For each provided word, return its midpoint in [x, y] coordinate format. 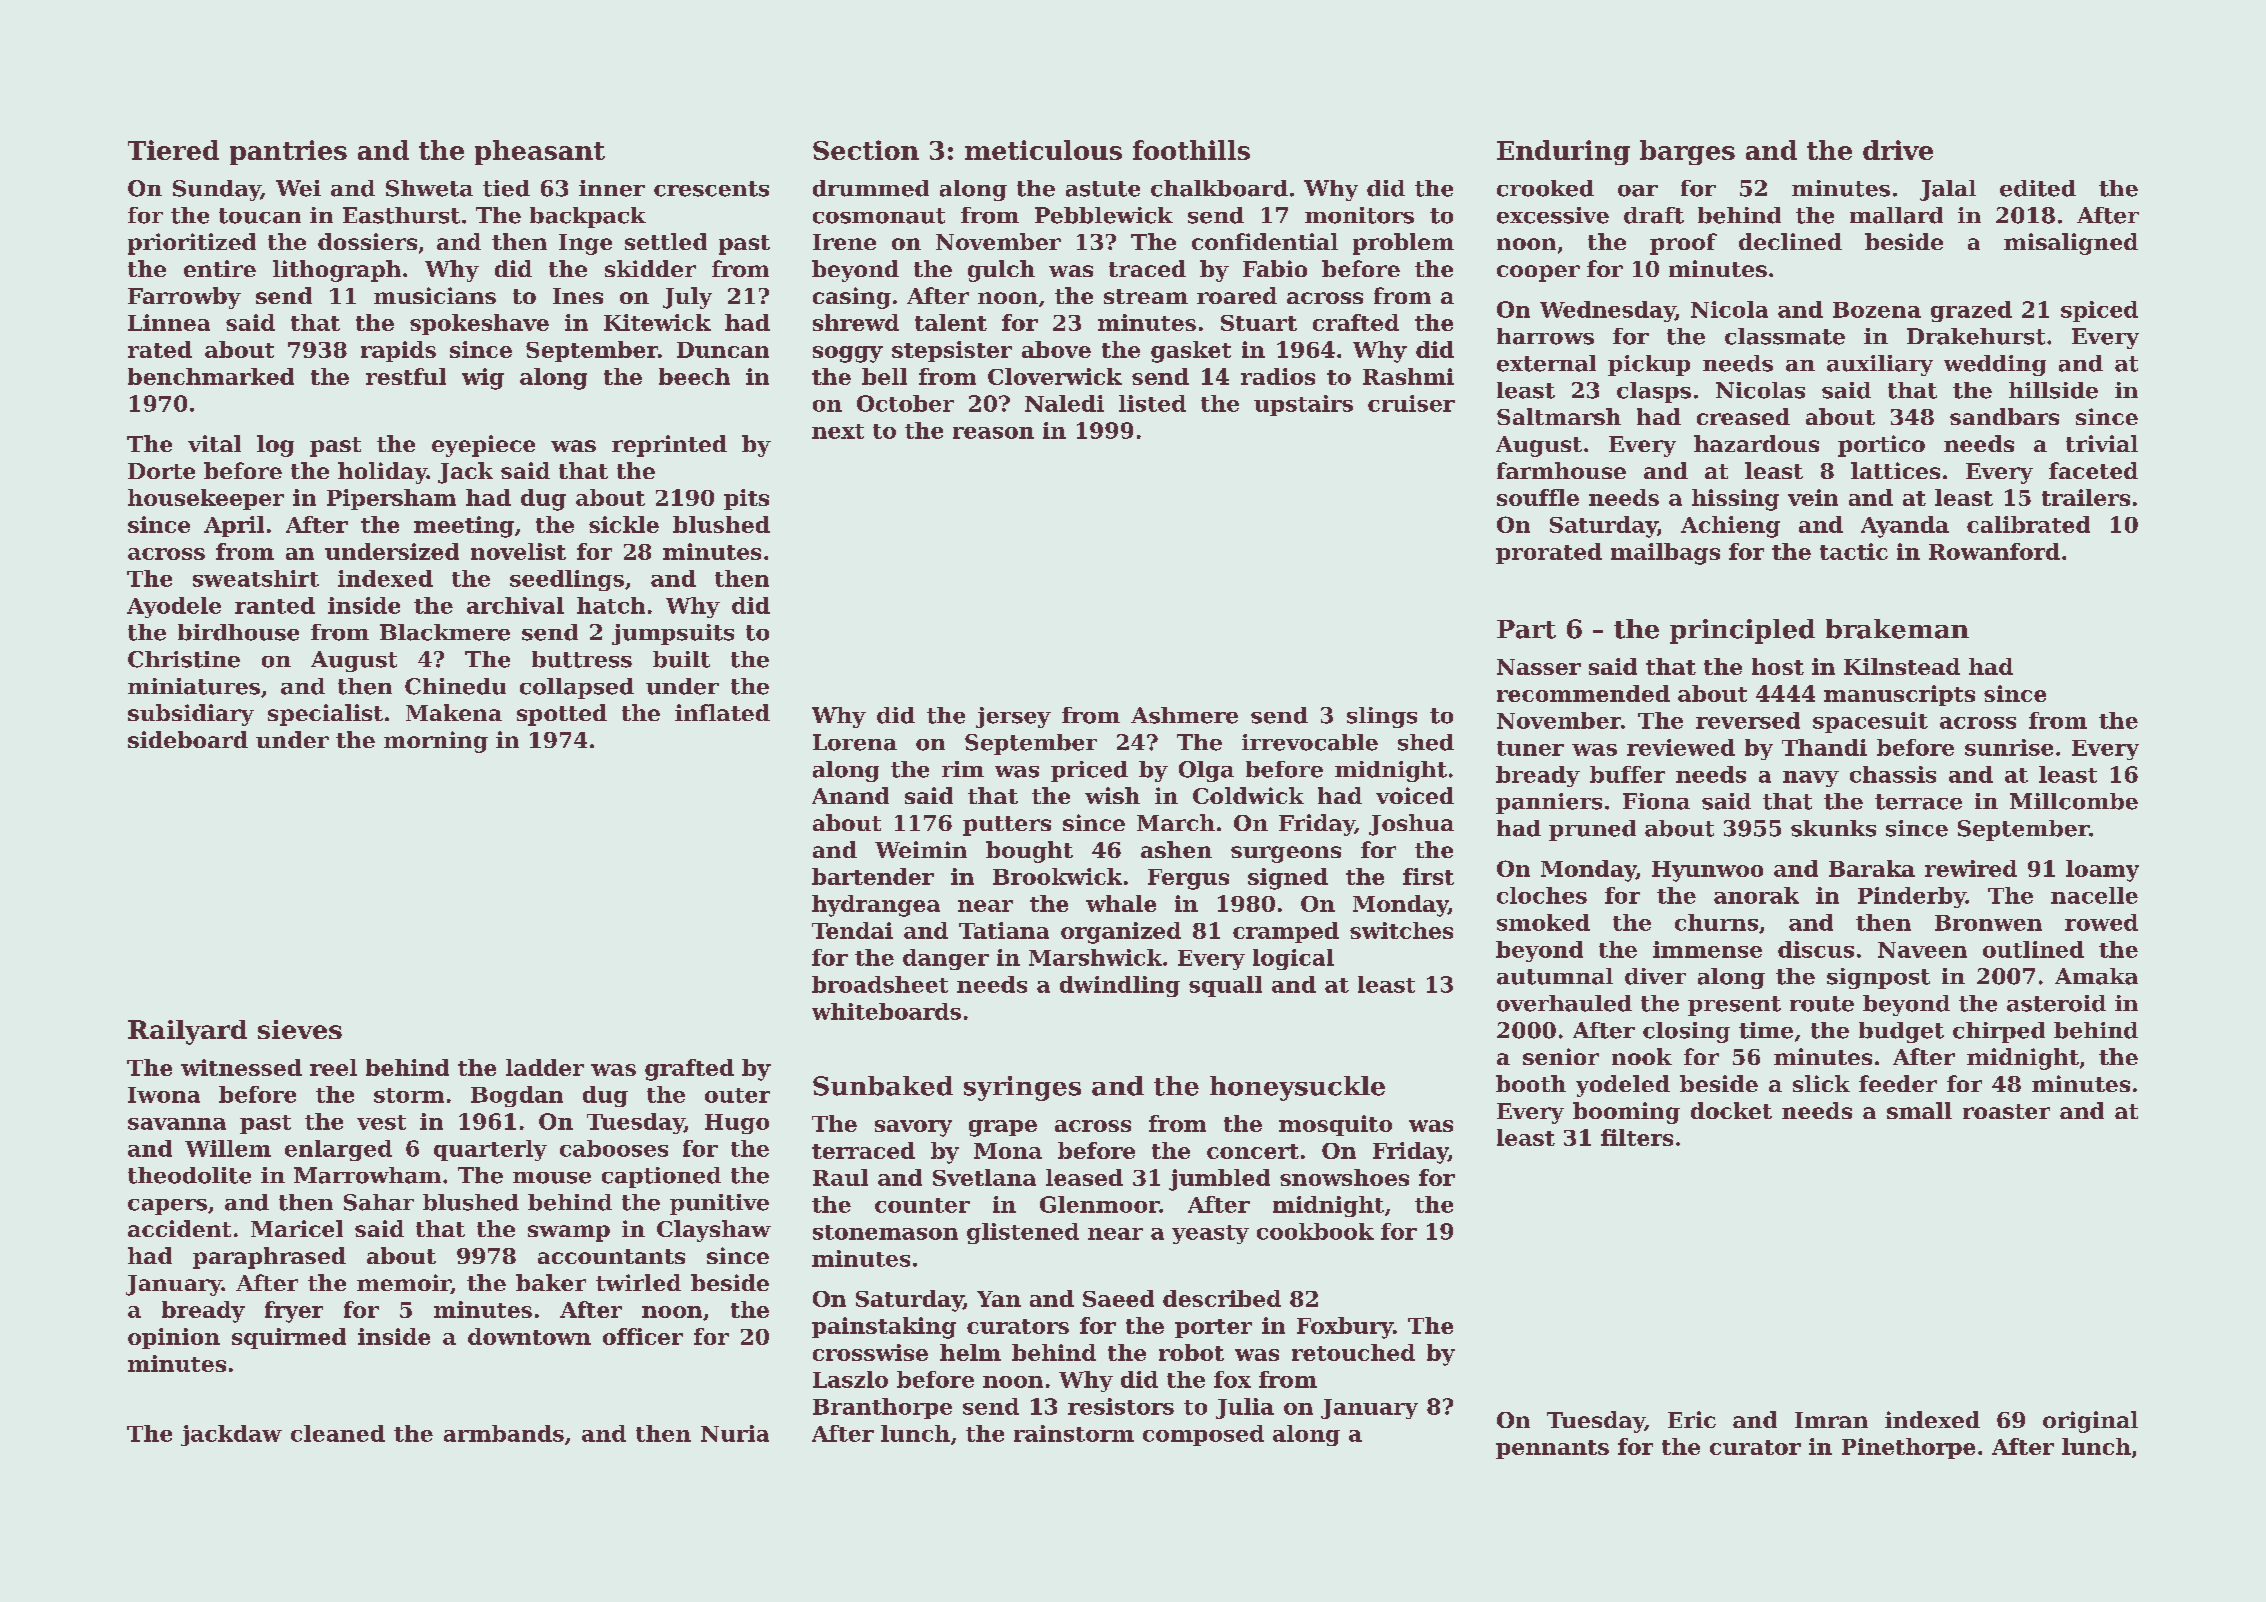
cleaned [338, 1433]
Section [866, 150]
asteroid [2056, 1003]
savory [913, 1128]
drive [1898, 150]
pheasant [540, 152]
